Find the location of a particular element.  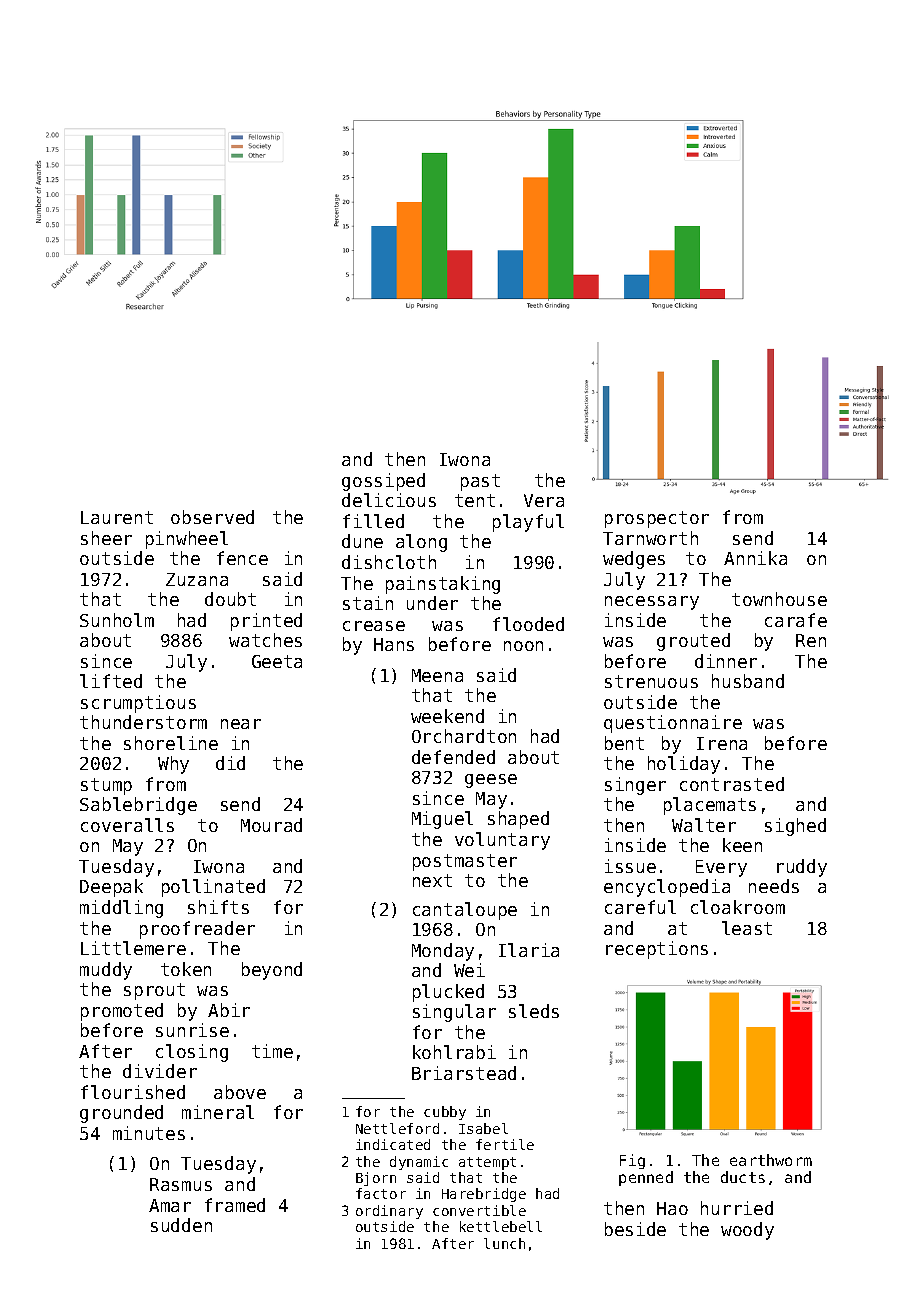

fence is located at coordinates (242, 558).
